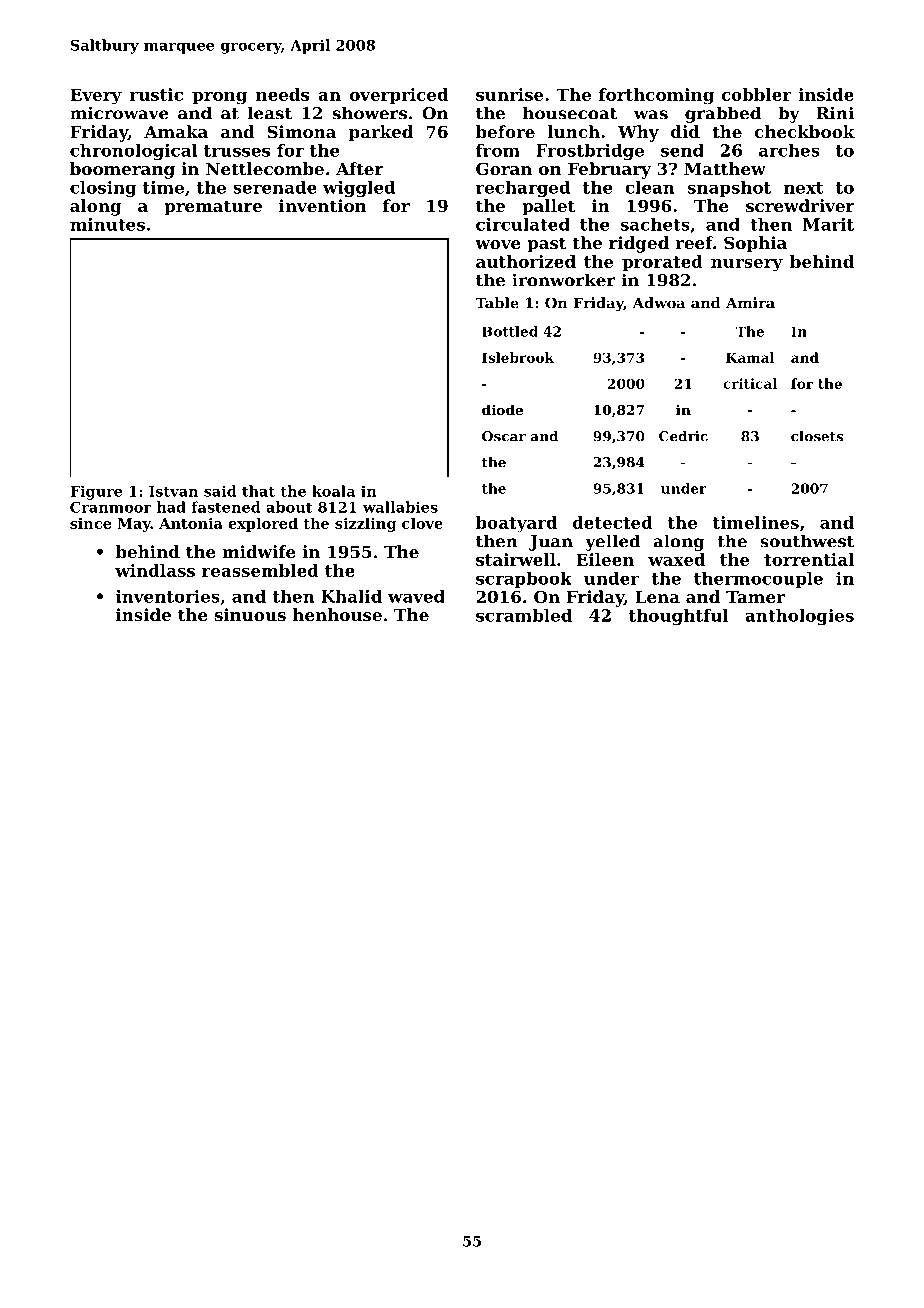  Describe the element at coordinates (656, 96) in the screenshot. I see `forthcoming` at that location.
